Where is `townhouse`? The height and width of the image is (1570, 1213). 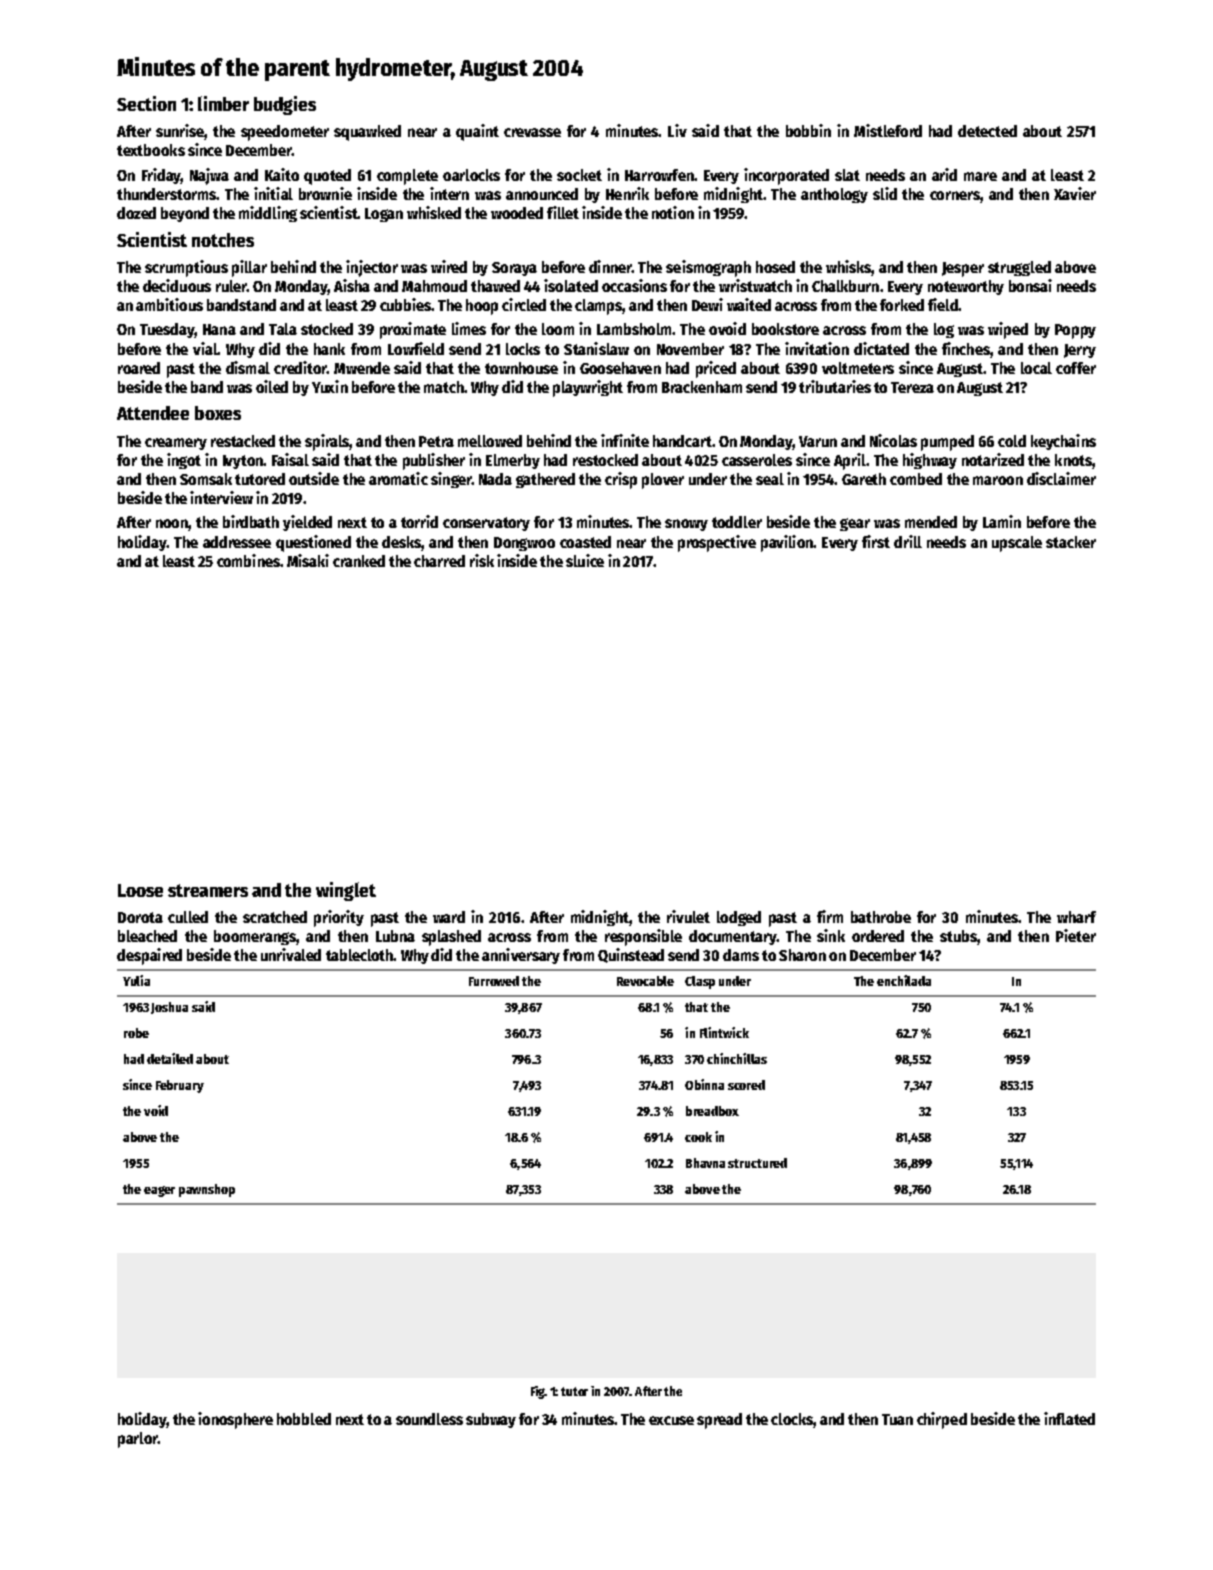
townhouse is located at coordinates (521, 368).
